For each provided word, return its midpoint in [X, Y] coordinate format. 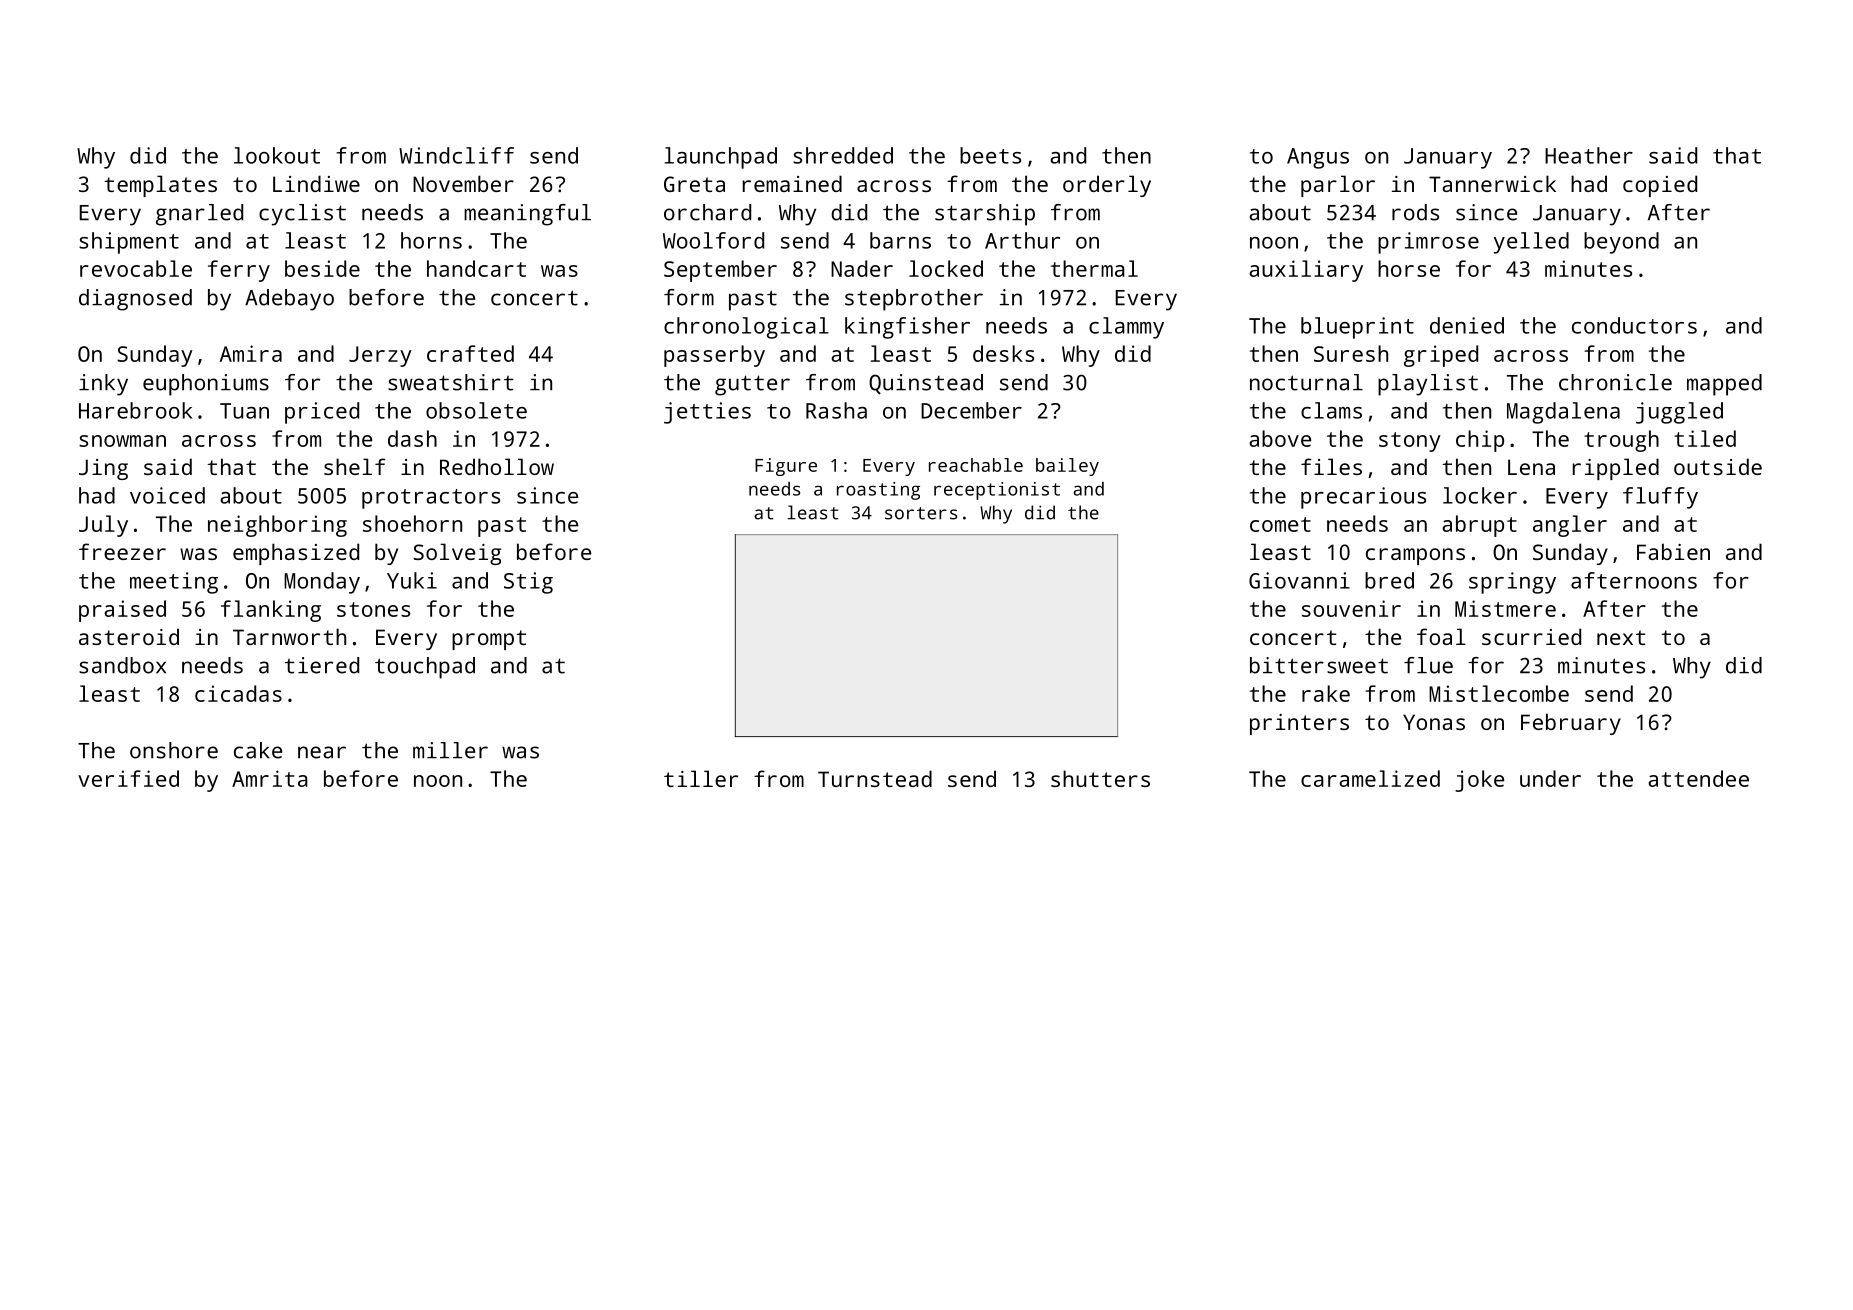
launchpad [721, 158]
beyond [1621, 243]
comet [1280, 524]
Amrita [270, 778]
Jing [103, 469]
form [689, 297]
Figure [786, 467]
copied [1660, 186]
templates [160, 186]
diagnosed [135, 300]
